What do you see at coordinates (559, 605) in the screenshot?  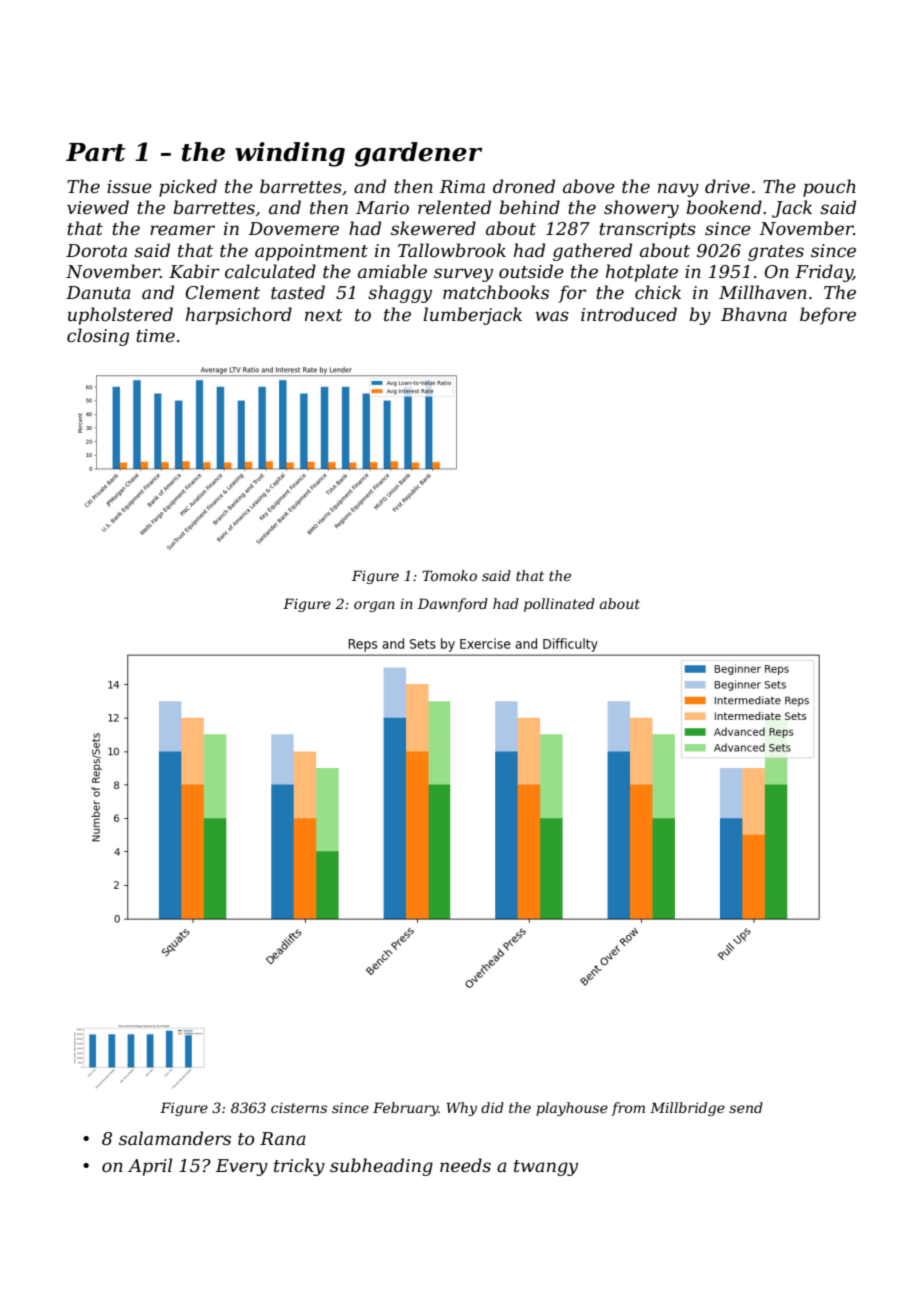 I see `pollinated` at bounding box center [559, 605].
